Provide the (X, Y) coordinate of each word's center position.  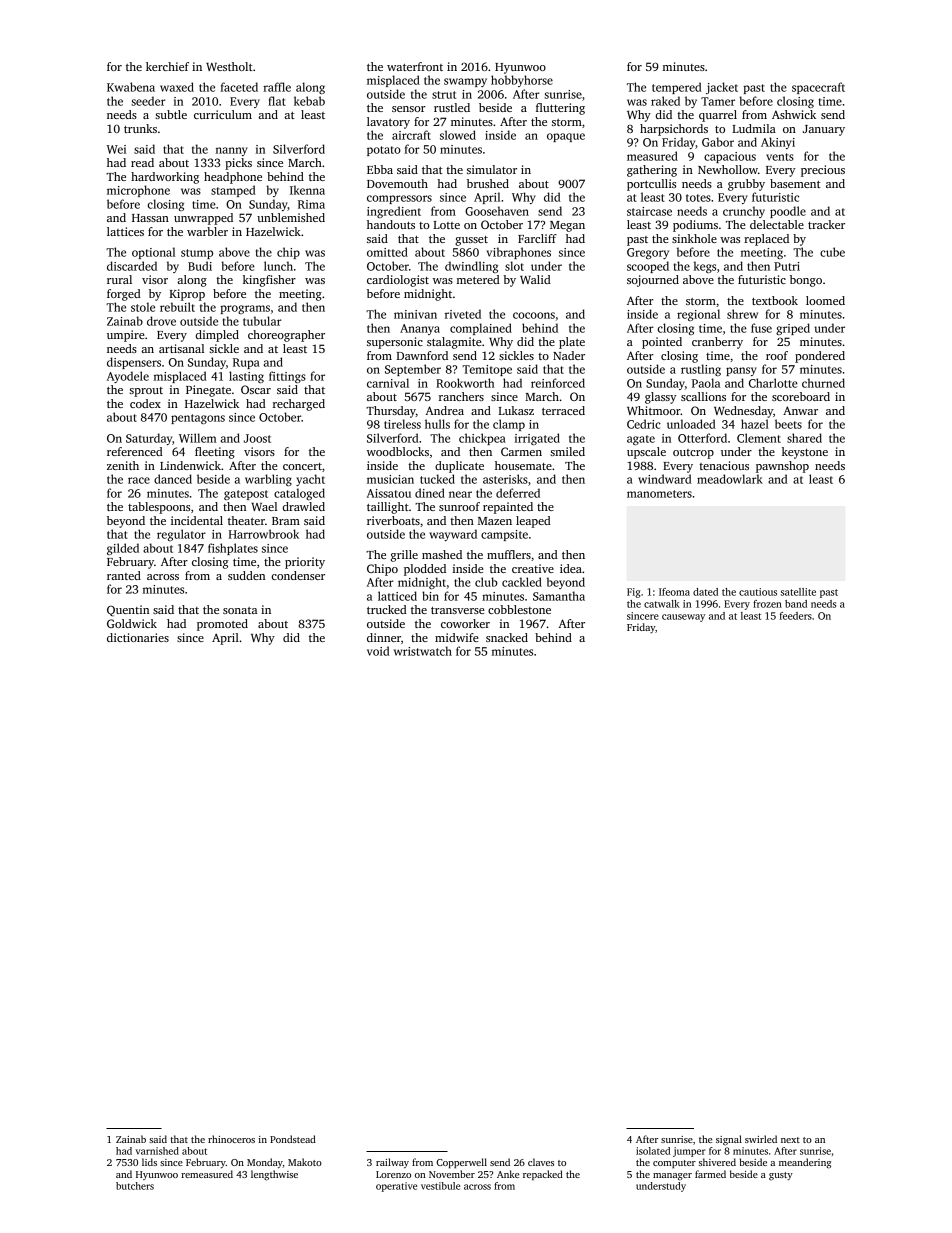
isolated (653, 1151)
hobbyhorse (522, 81)
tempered (677, 88)
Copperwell (461, 1163)
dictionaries (138, 637)
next (790, 1140)
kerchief (167, 66)
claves (541, 1162)
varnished (157, 1151)
